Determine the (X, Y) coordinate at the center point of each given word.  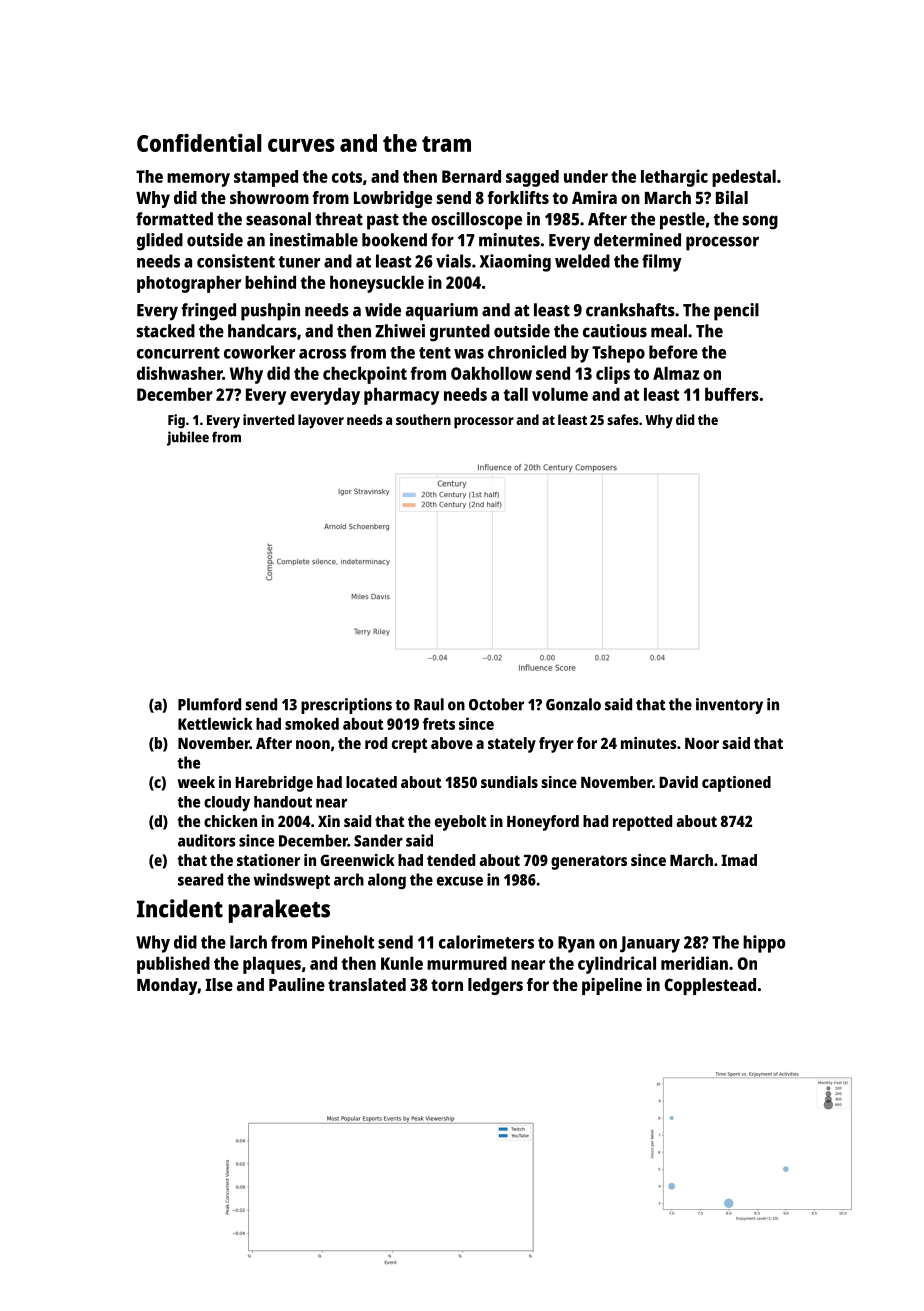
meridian (694, 963)
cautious (615, 331)
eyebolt (460, 823)
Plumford (209, 704)
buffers (732, 394)
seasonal (278, 219)
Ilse (219, 984)
